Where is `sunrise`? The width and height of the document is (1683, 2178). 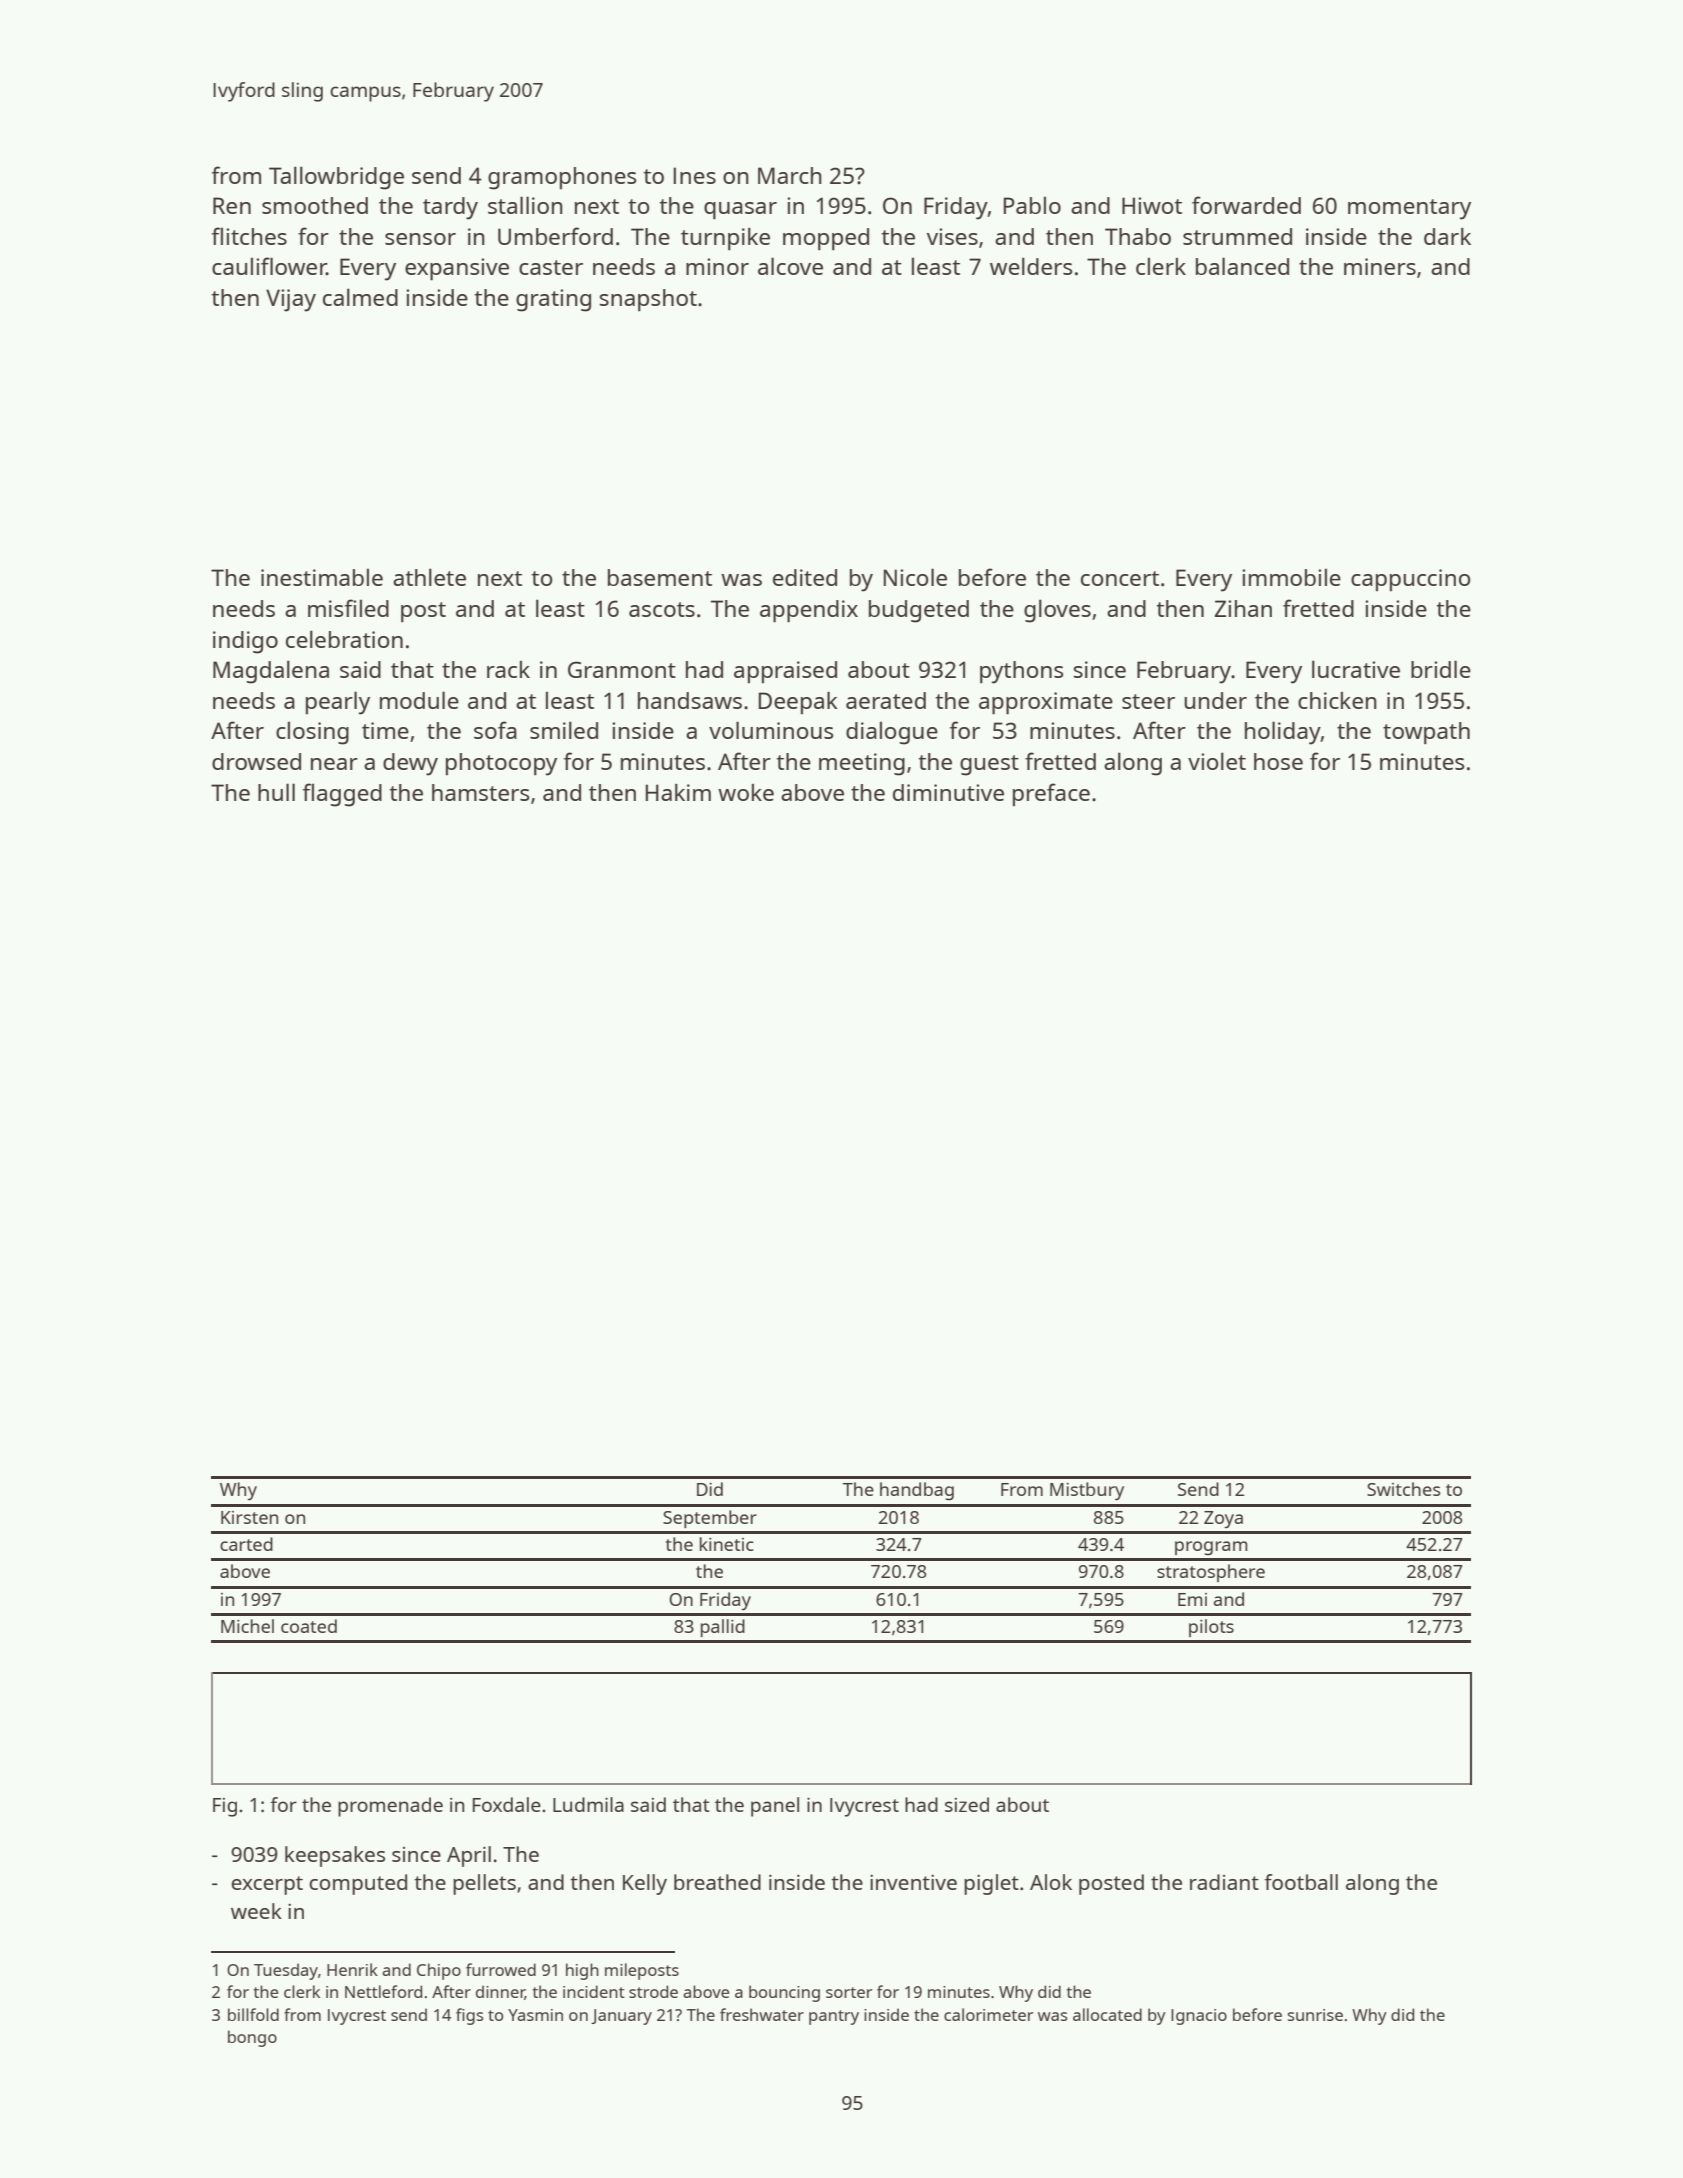
sunrise is located at coordinates (1315, 2015).
